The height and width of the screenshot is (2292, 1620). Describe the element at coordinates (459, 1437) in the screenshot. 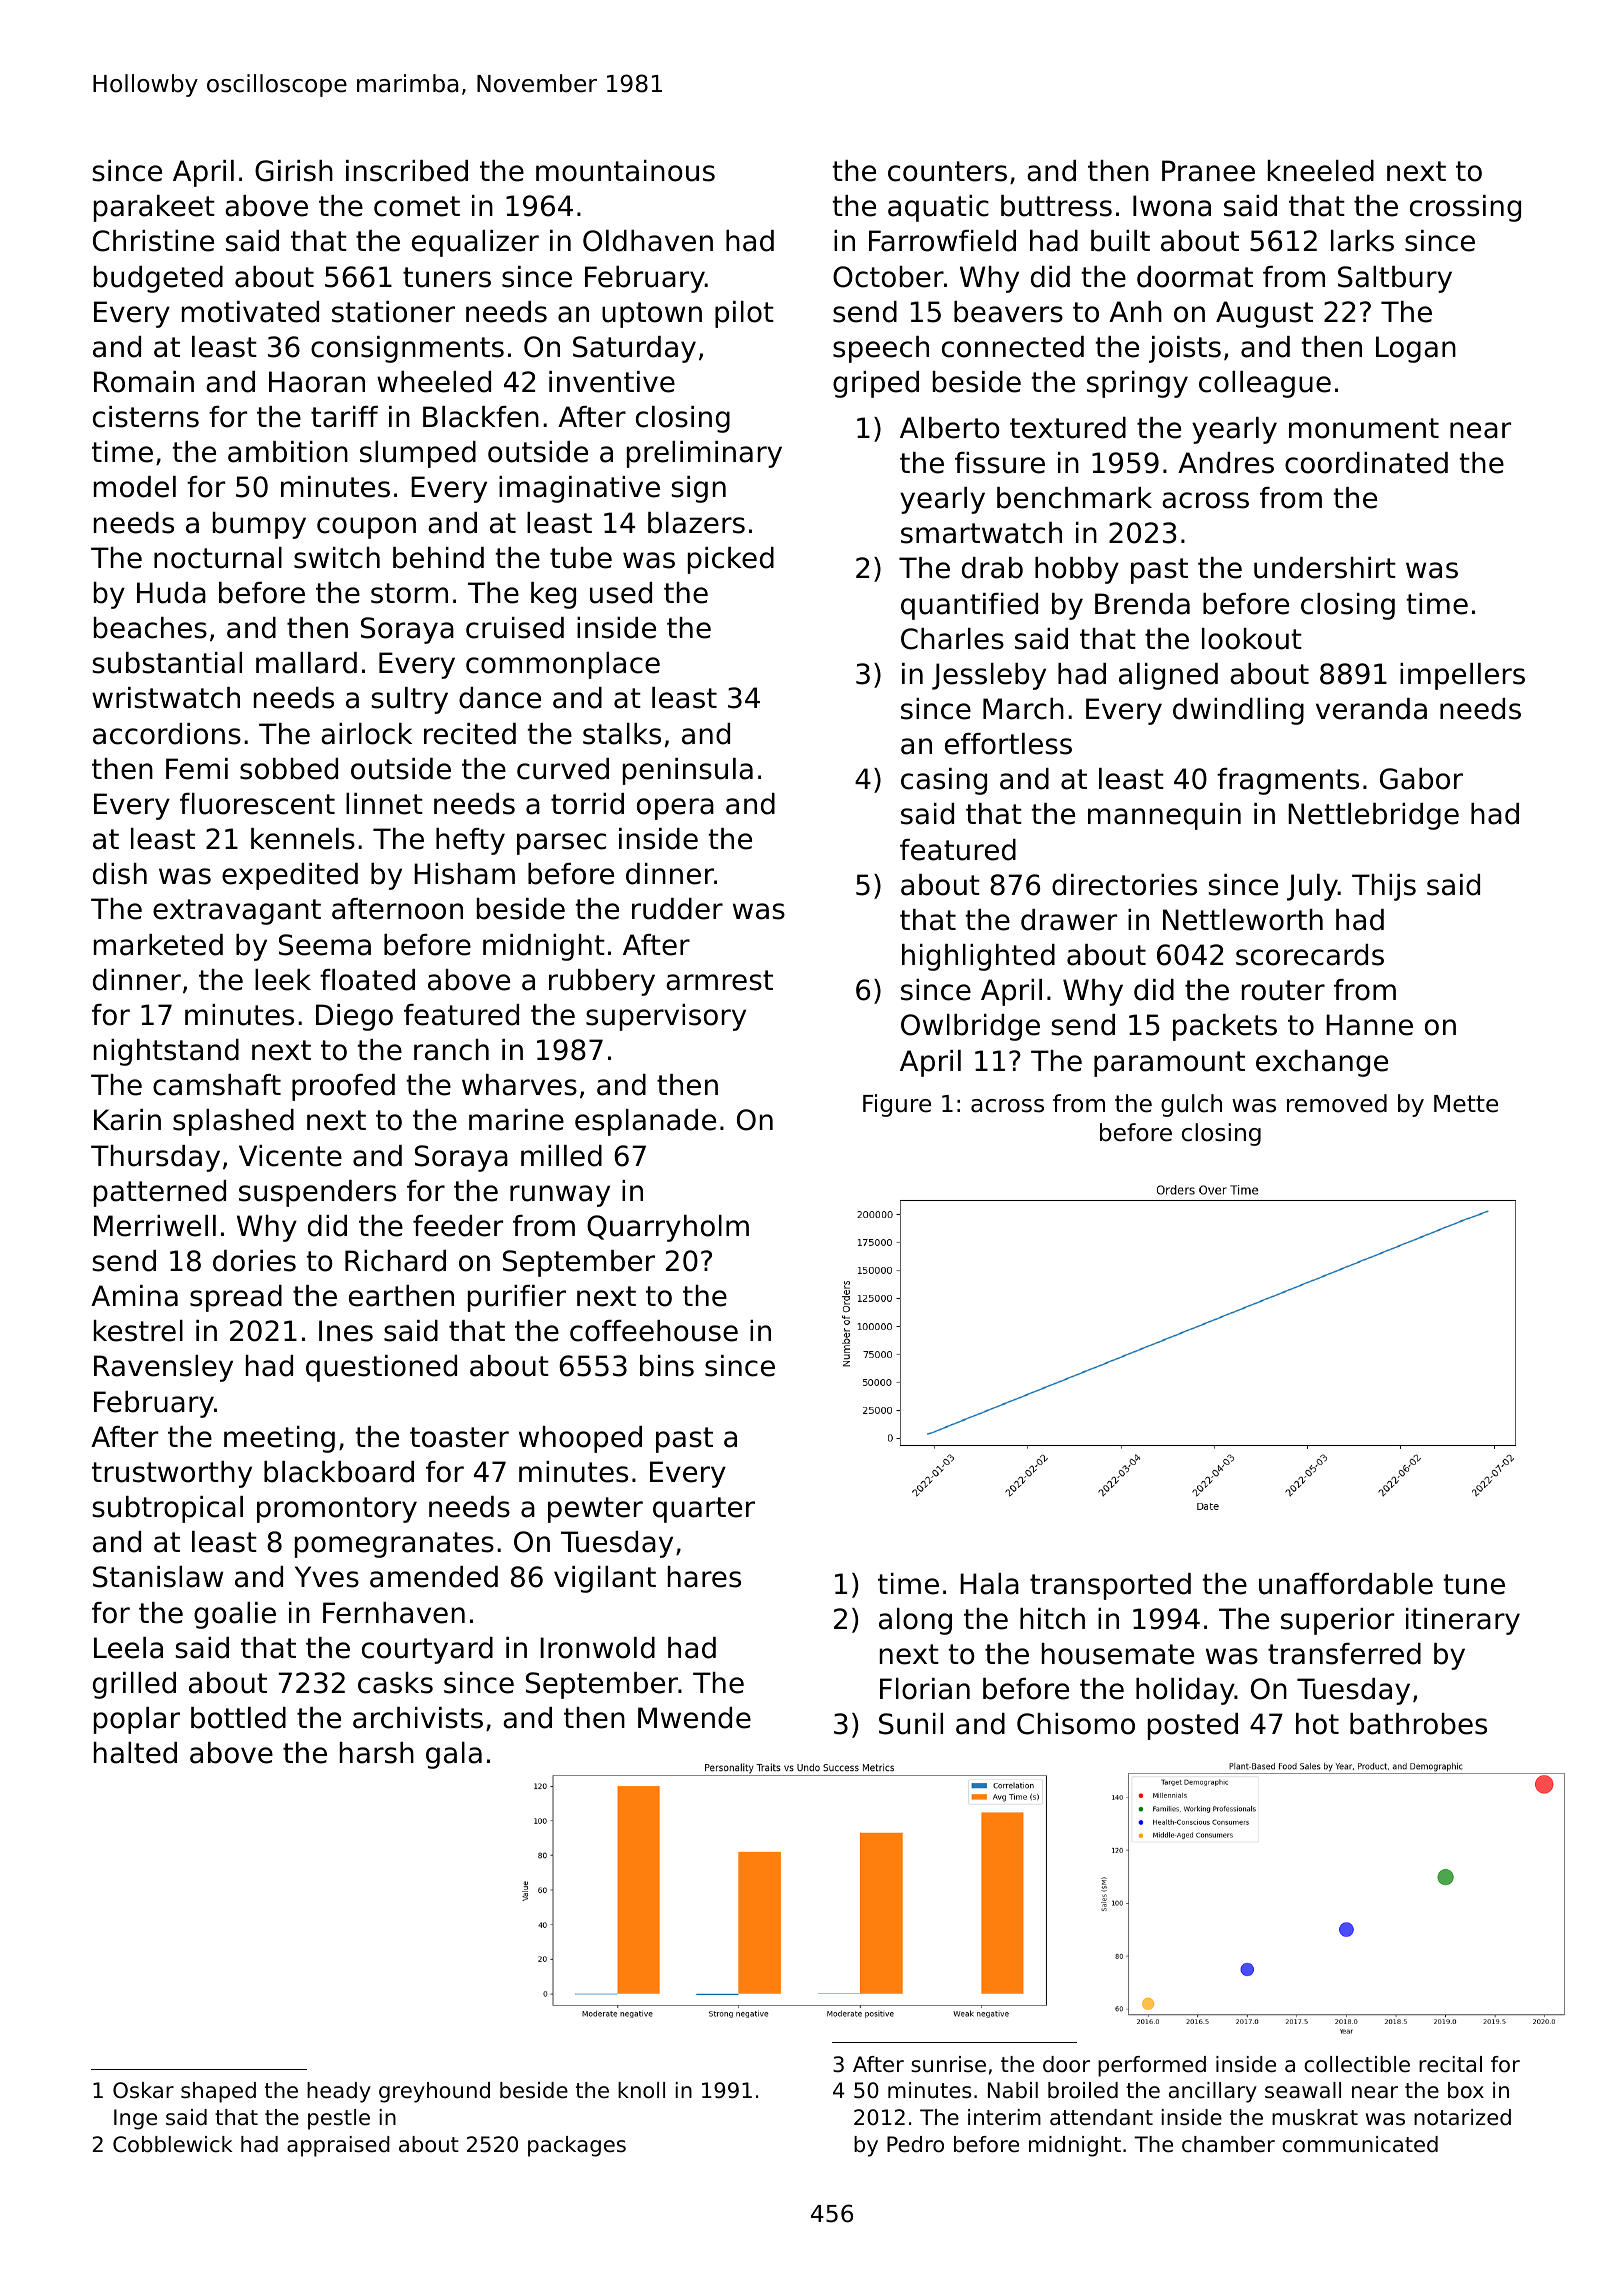

I see `toaster` at that location.
